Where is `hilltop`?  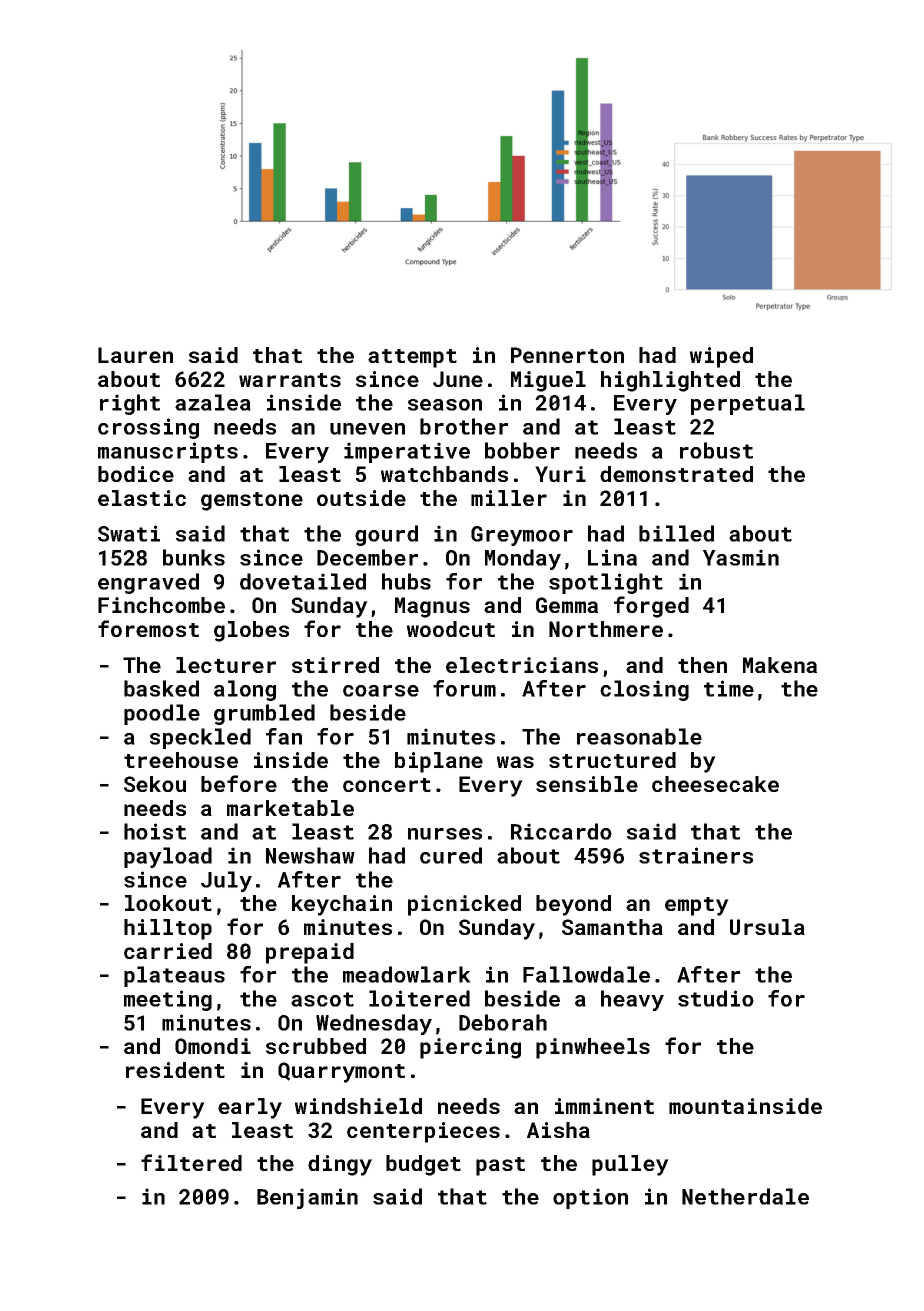
hilltop is located at coordinates (168, 929).
